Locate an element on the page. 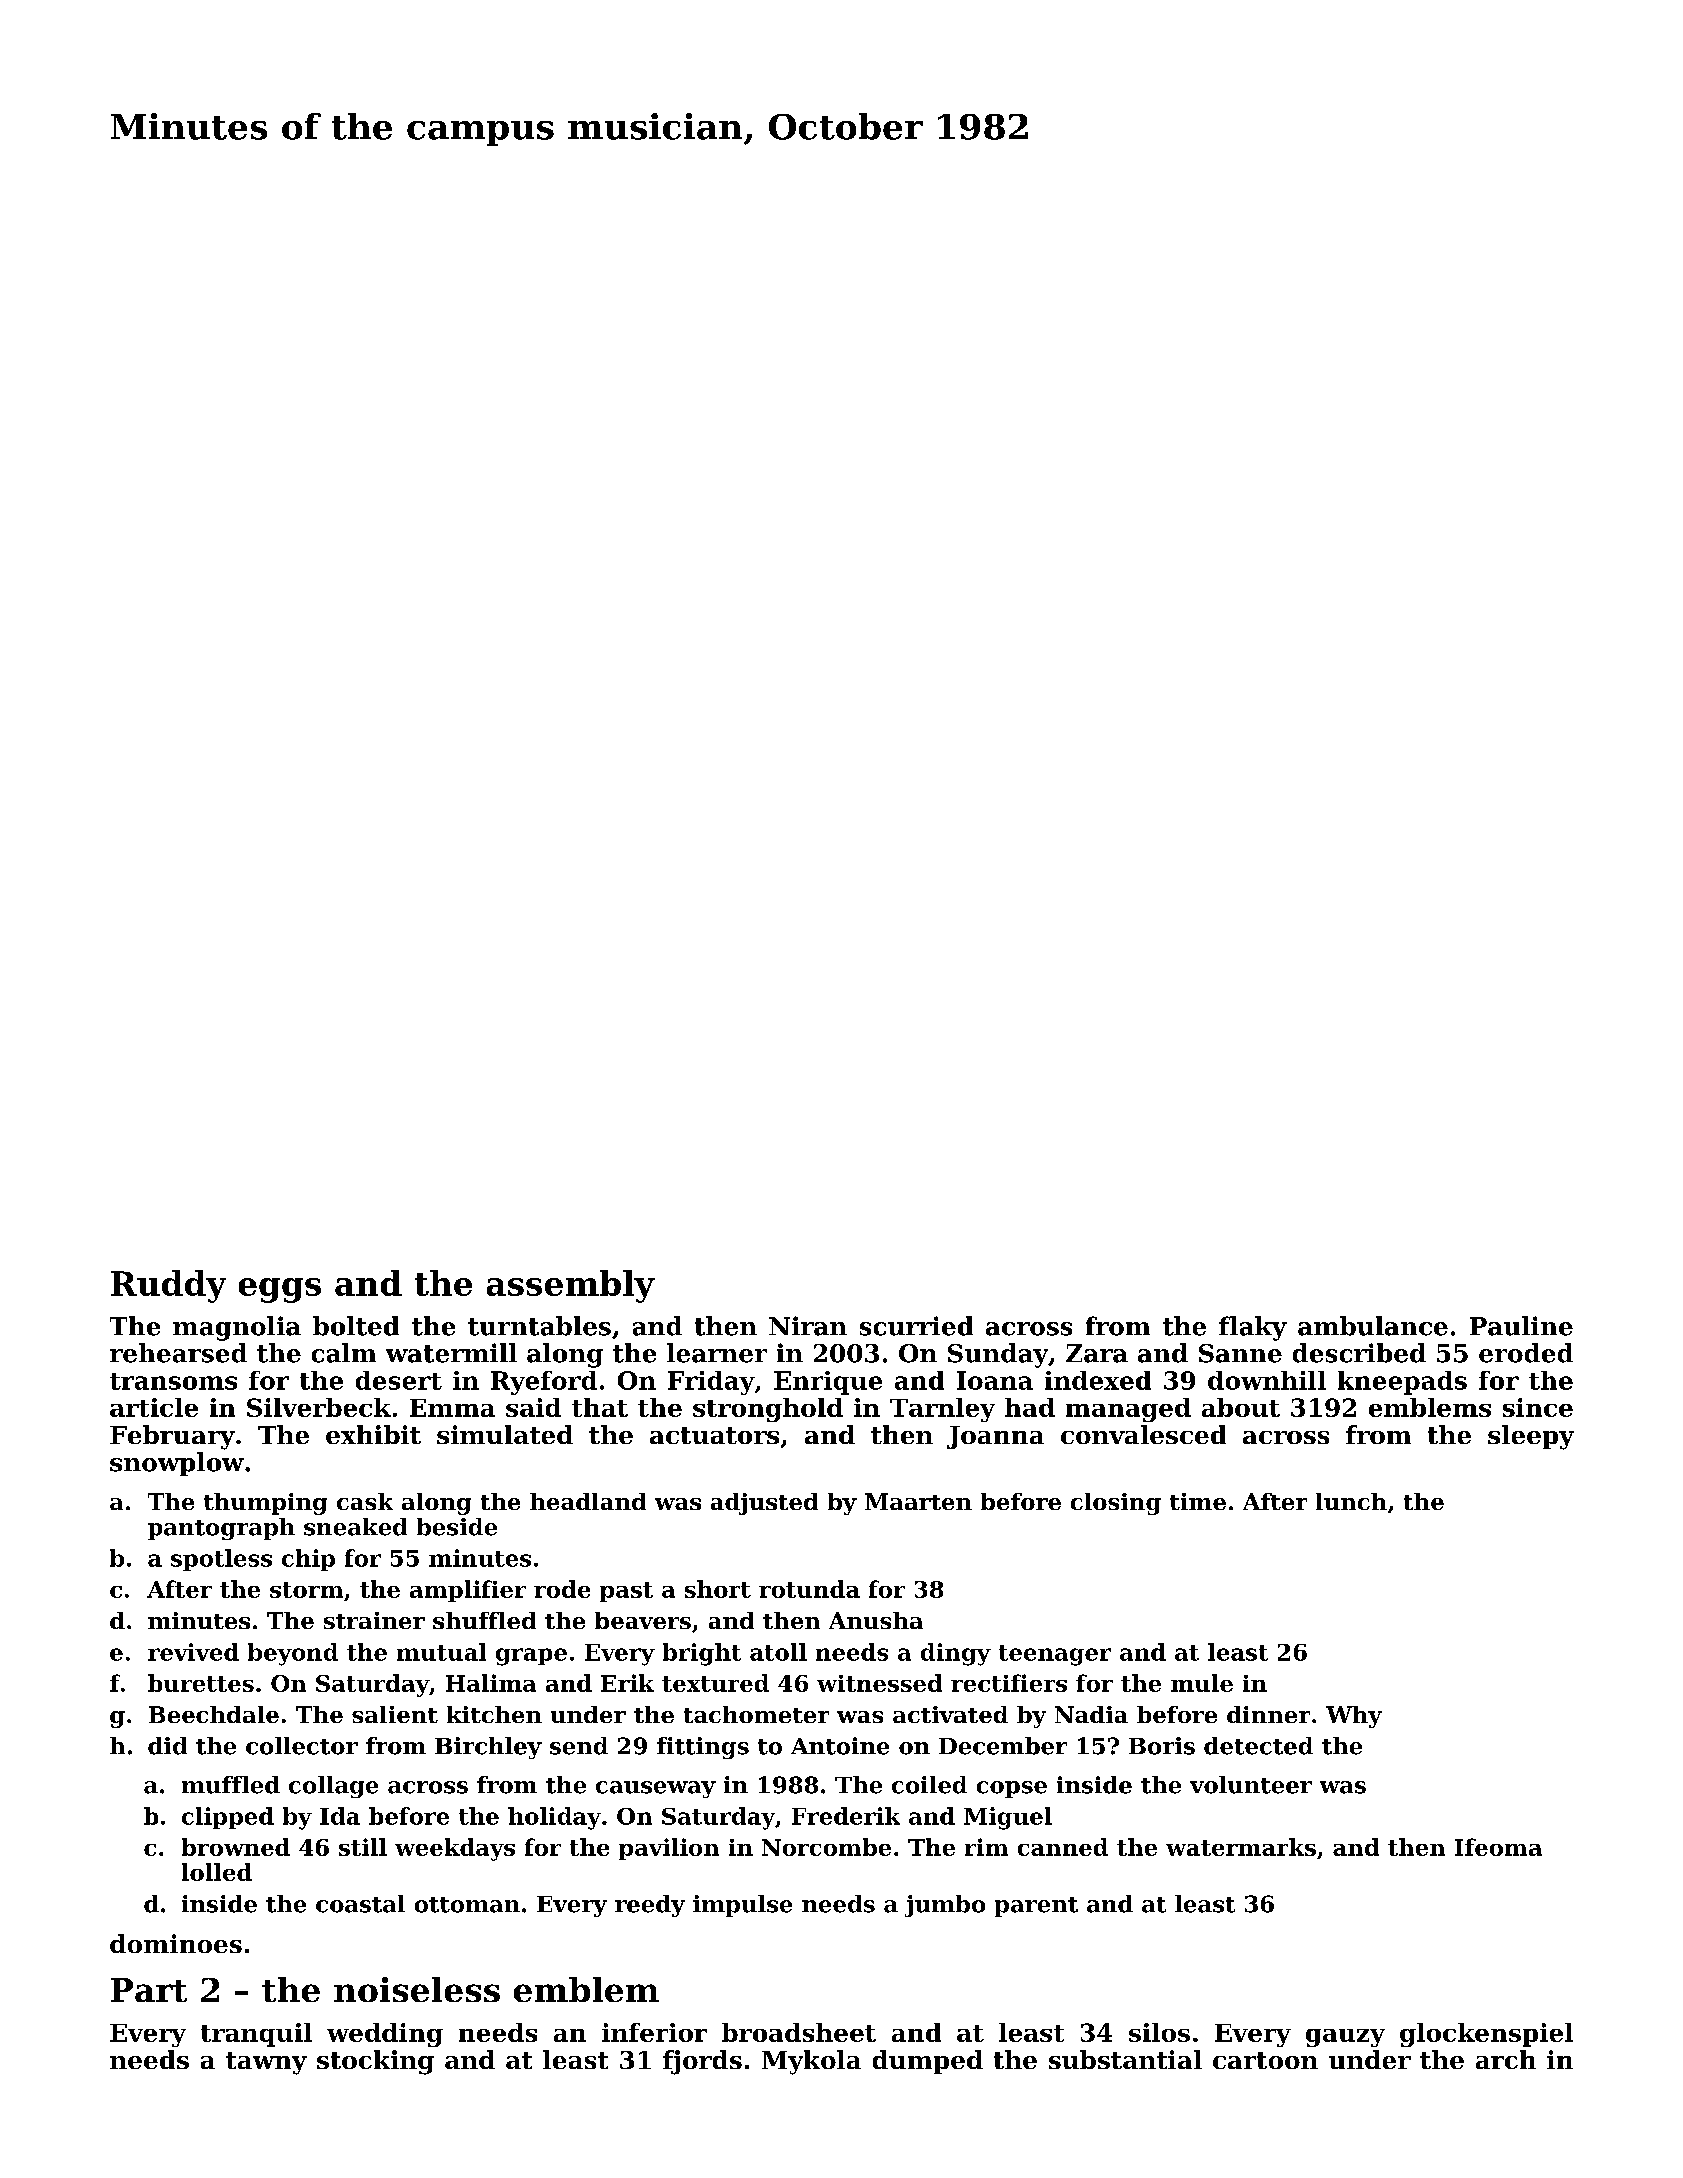 The width and height of the document is (1683, 2178). Anusha is located at coordinates (876, 1620).
